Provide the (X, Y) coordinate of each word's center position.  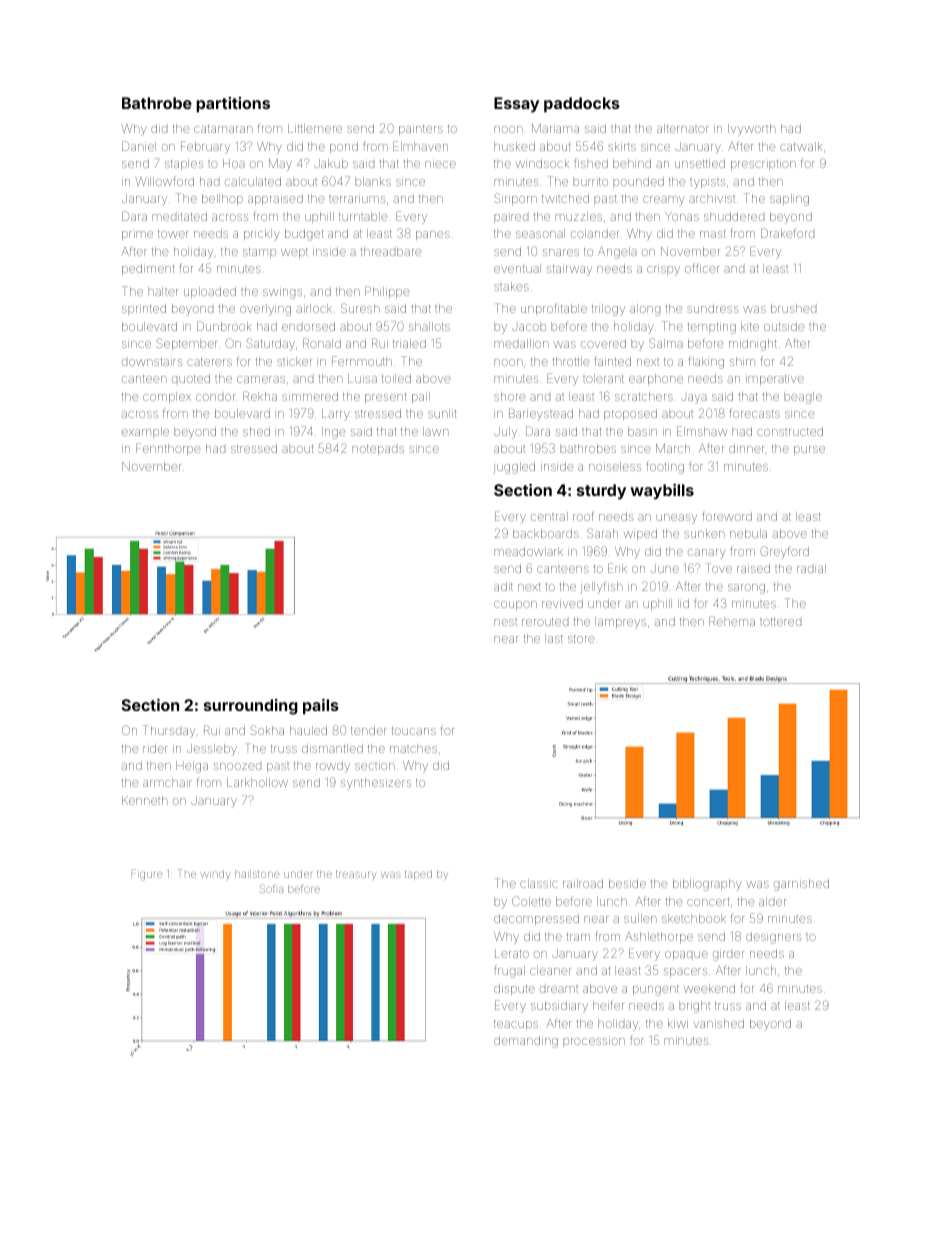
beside (627, 883)
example (145, 432)
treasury (356, 876)
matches (413, 748)
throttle (570, 361)
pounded (638, 182)
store (581, 639)
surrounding (251, 707)
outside (784, 326)
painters (421, 130)
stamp (259, 253)
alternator (682, 128)
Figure (147, 875)
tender (368, 730)
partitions (233, 105)
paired (511, 218)
